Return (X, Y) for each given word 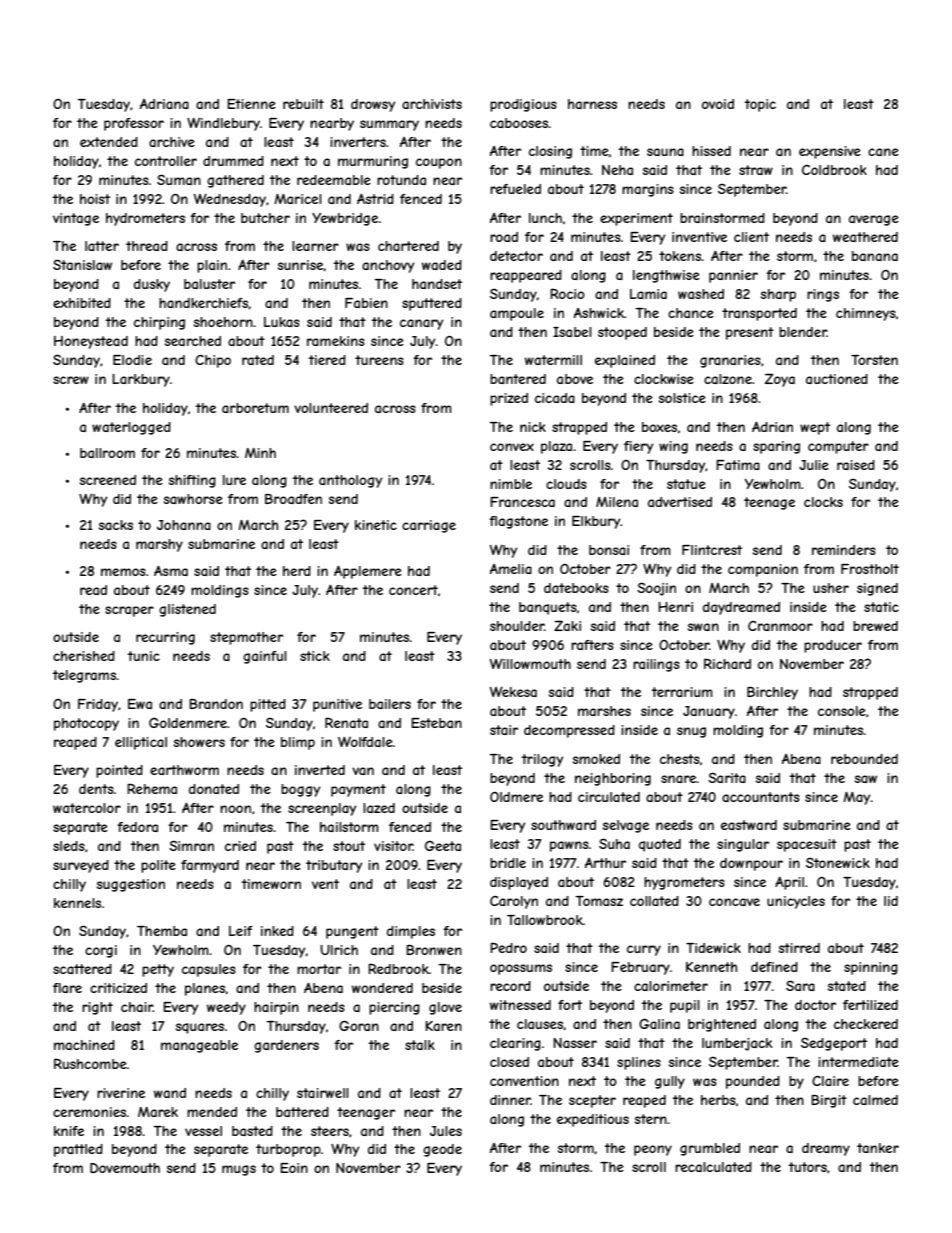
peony (653, 1150)
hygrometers (684, 883)
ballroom (107, 453)
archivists (432, 104)
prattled (78, 1150)
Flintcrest (712, 550)
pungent (352, 932)
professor (134, 124)
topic (760, 105)
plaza (556, 447)
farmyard (210, 866)
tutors (808, 1167)
